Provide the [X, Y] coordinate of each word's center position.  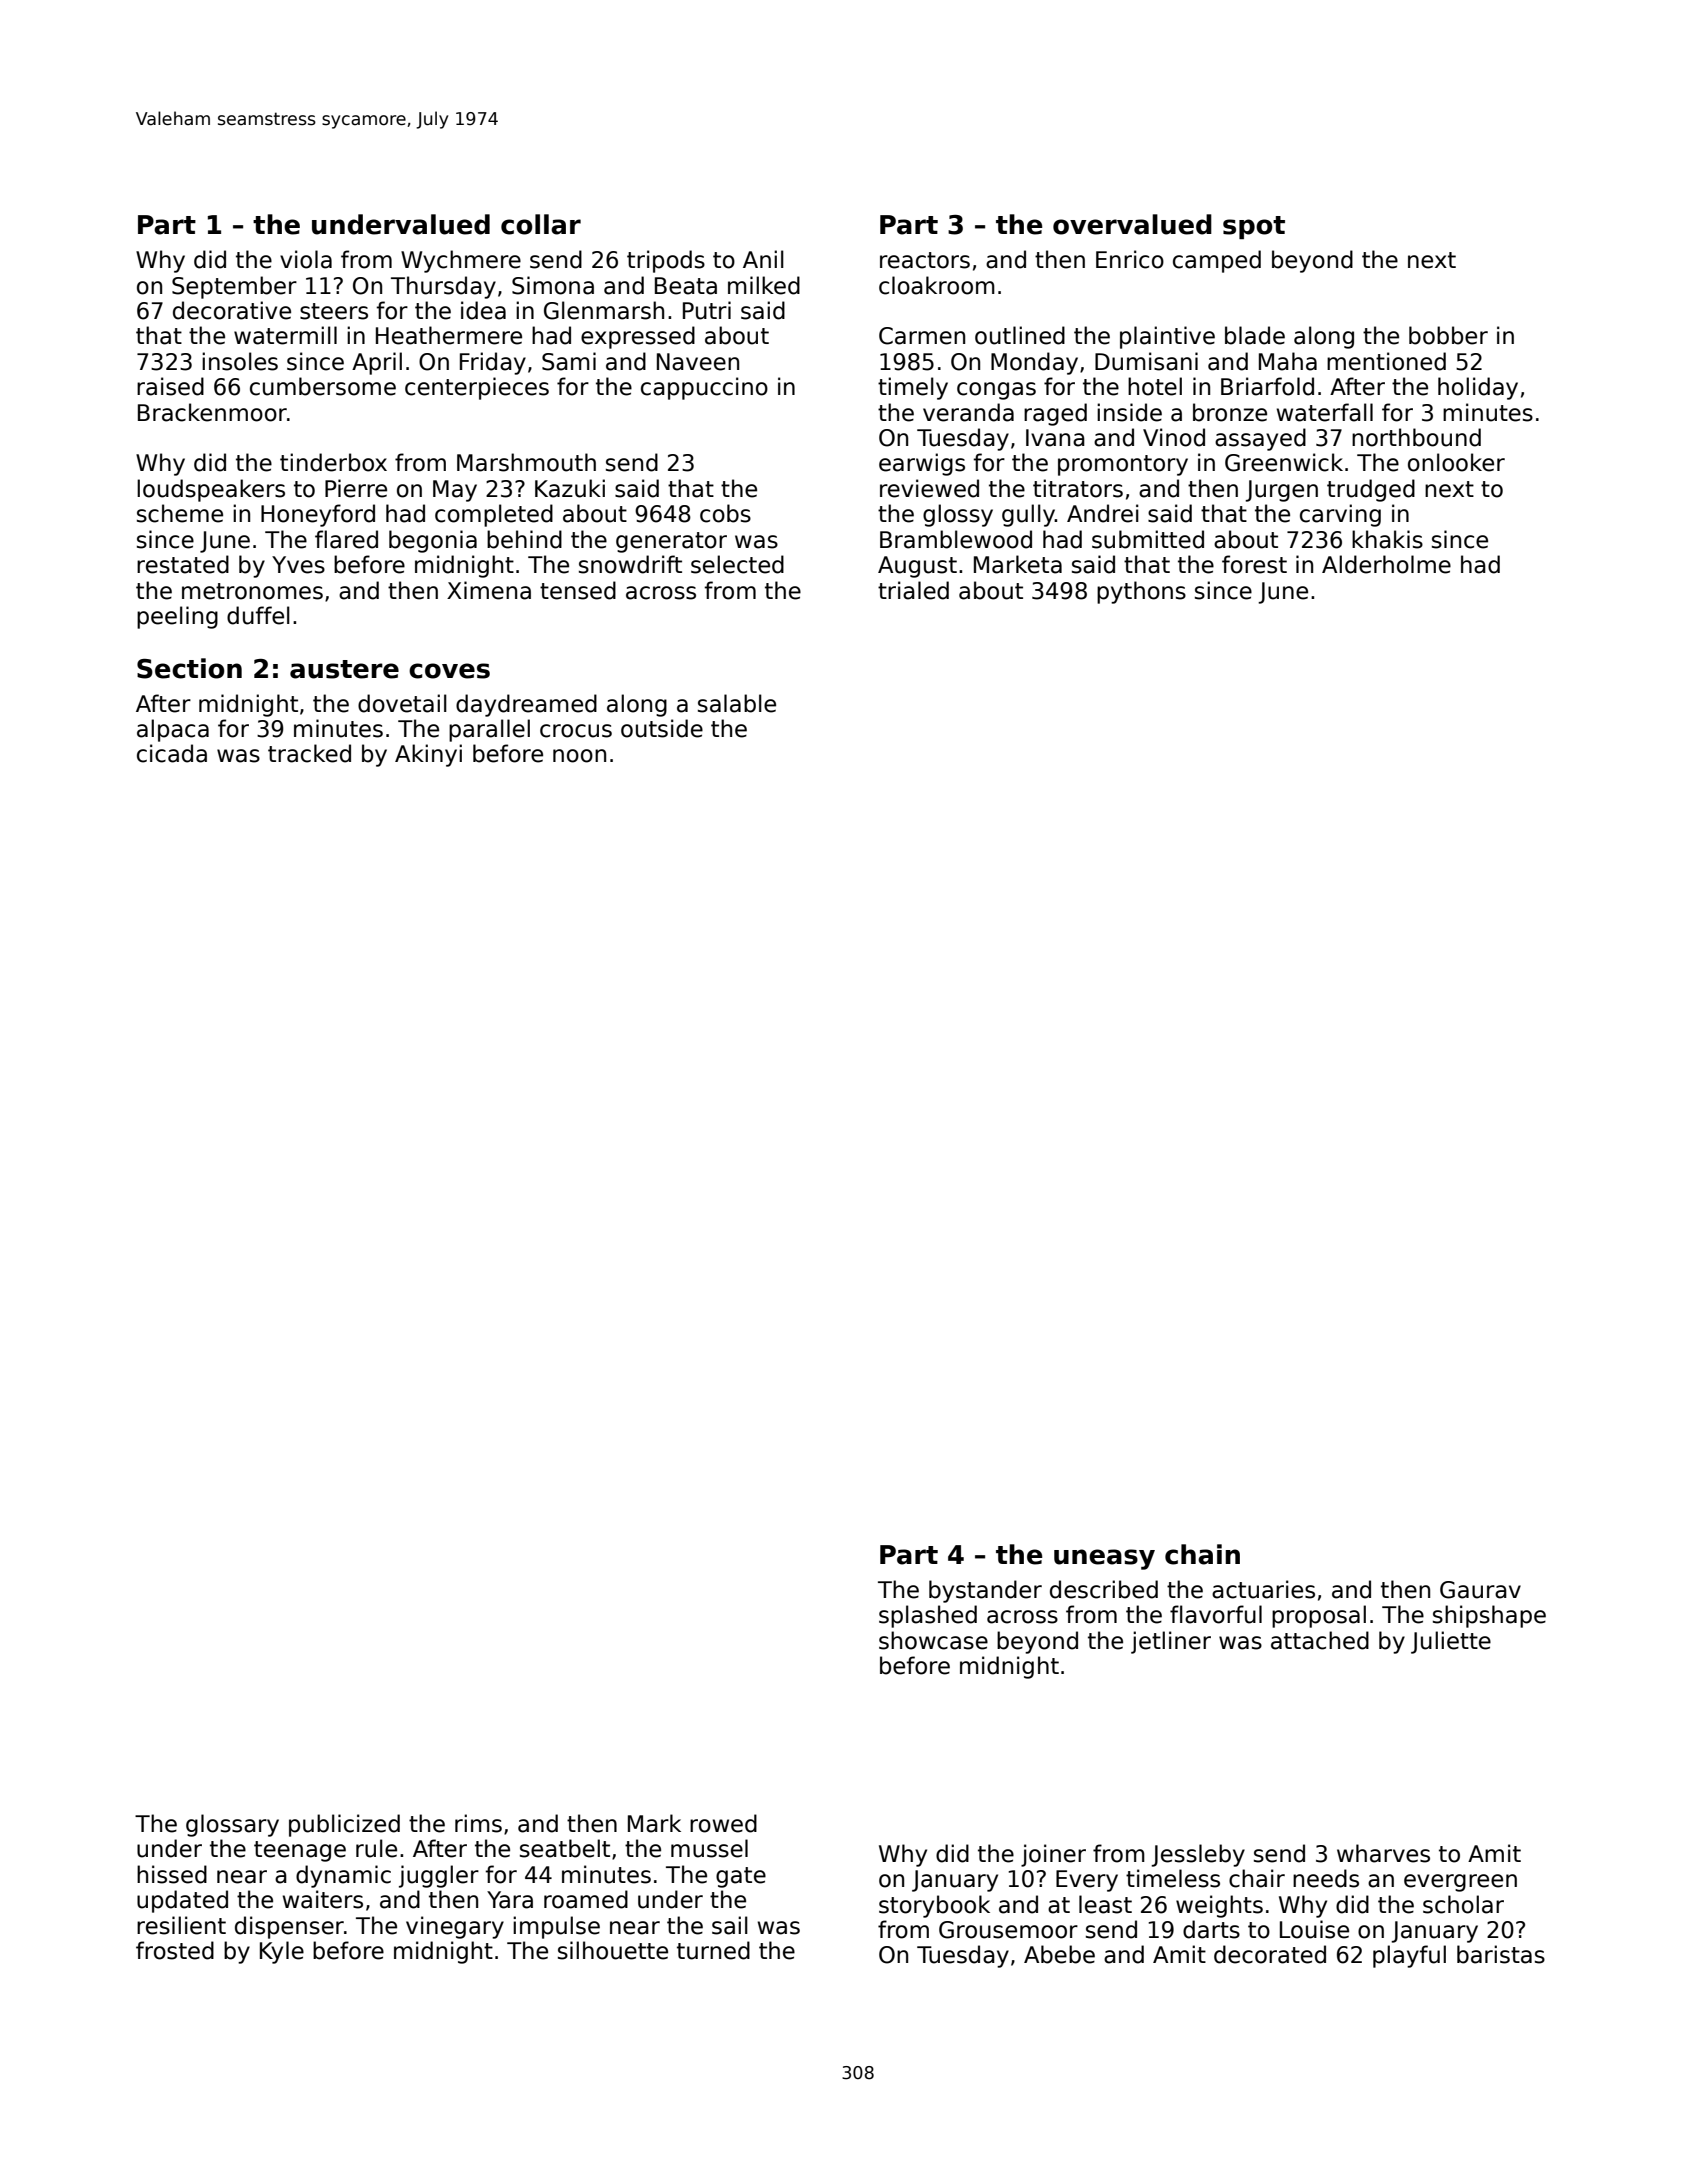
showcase [933, 1640]
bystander [985, 1591]
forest [1254, 564]
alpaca [173, 730]
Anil [763, 259]
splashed [928, 1616]
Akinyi [428, 755]
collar [541, 224]
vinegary [455, 1927]
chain [1202, 1554]
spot [1254, 227]
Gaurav [1480, 1590]
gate [741, 1877]
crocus [576, 731]
